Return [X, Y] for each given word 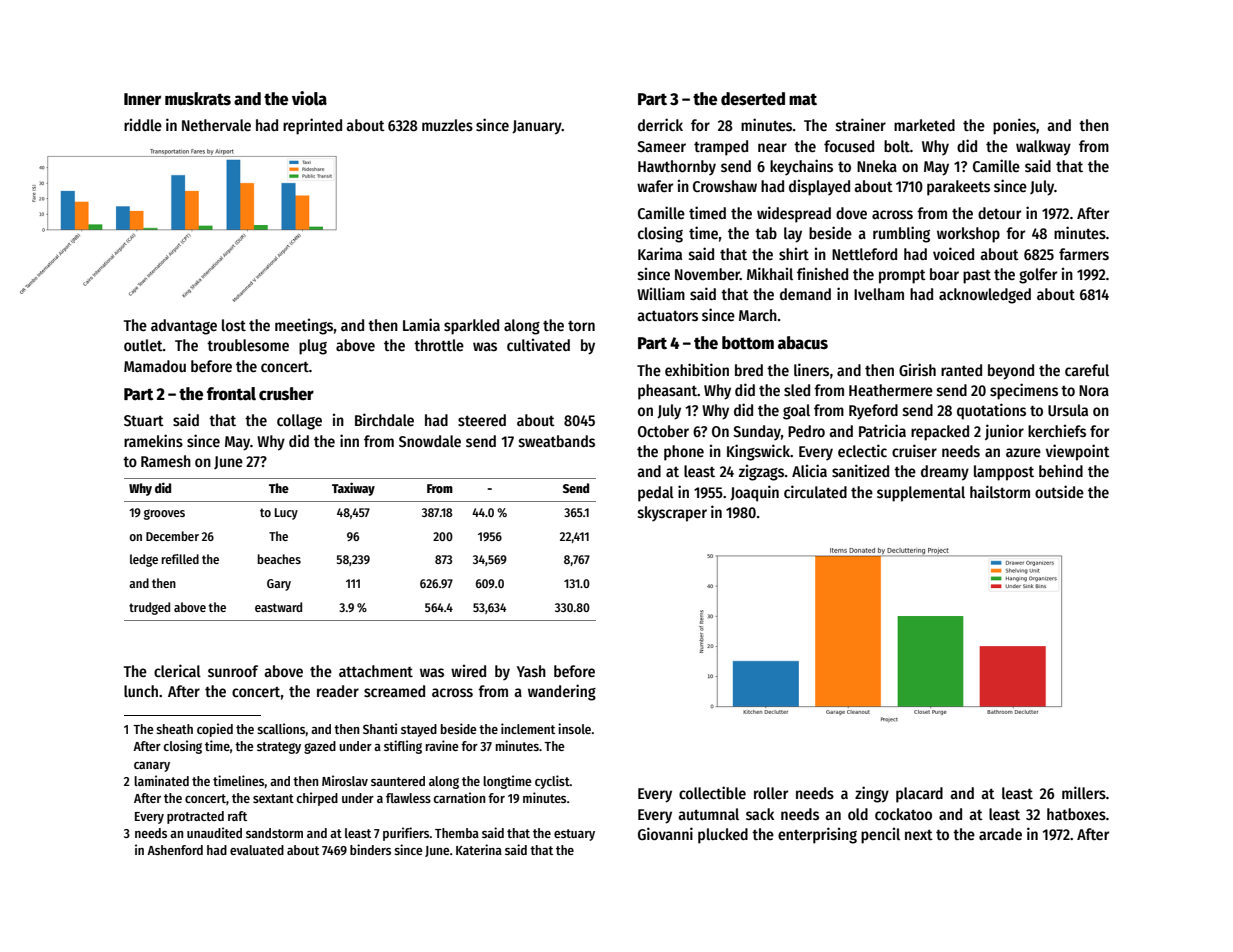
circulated [815, 491]
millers [1084, 792]
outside [1059, 491]
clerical [177, 670]
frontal [231, 394]
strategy [279, 748]
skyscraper [672, 514]
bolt [897, 146]
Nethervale [216, 125]
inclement [528, 728]
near [772, 147]
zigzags [761, 472]
